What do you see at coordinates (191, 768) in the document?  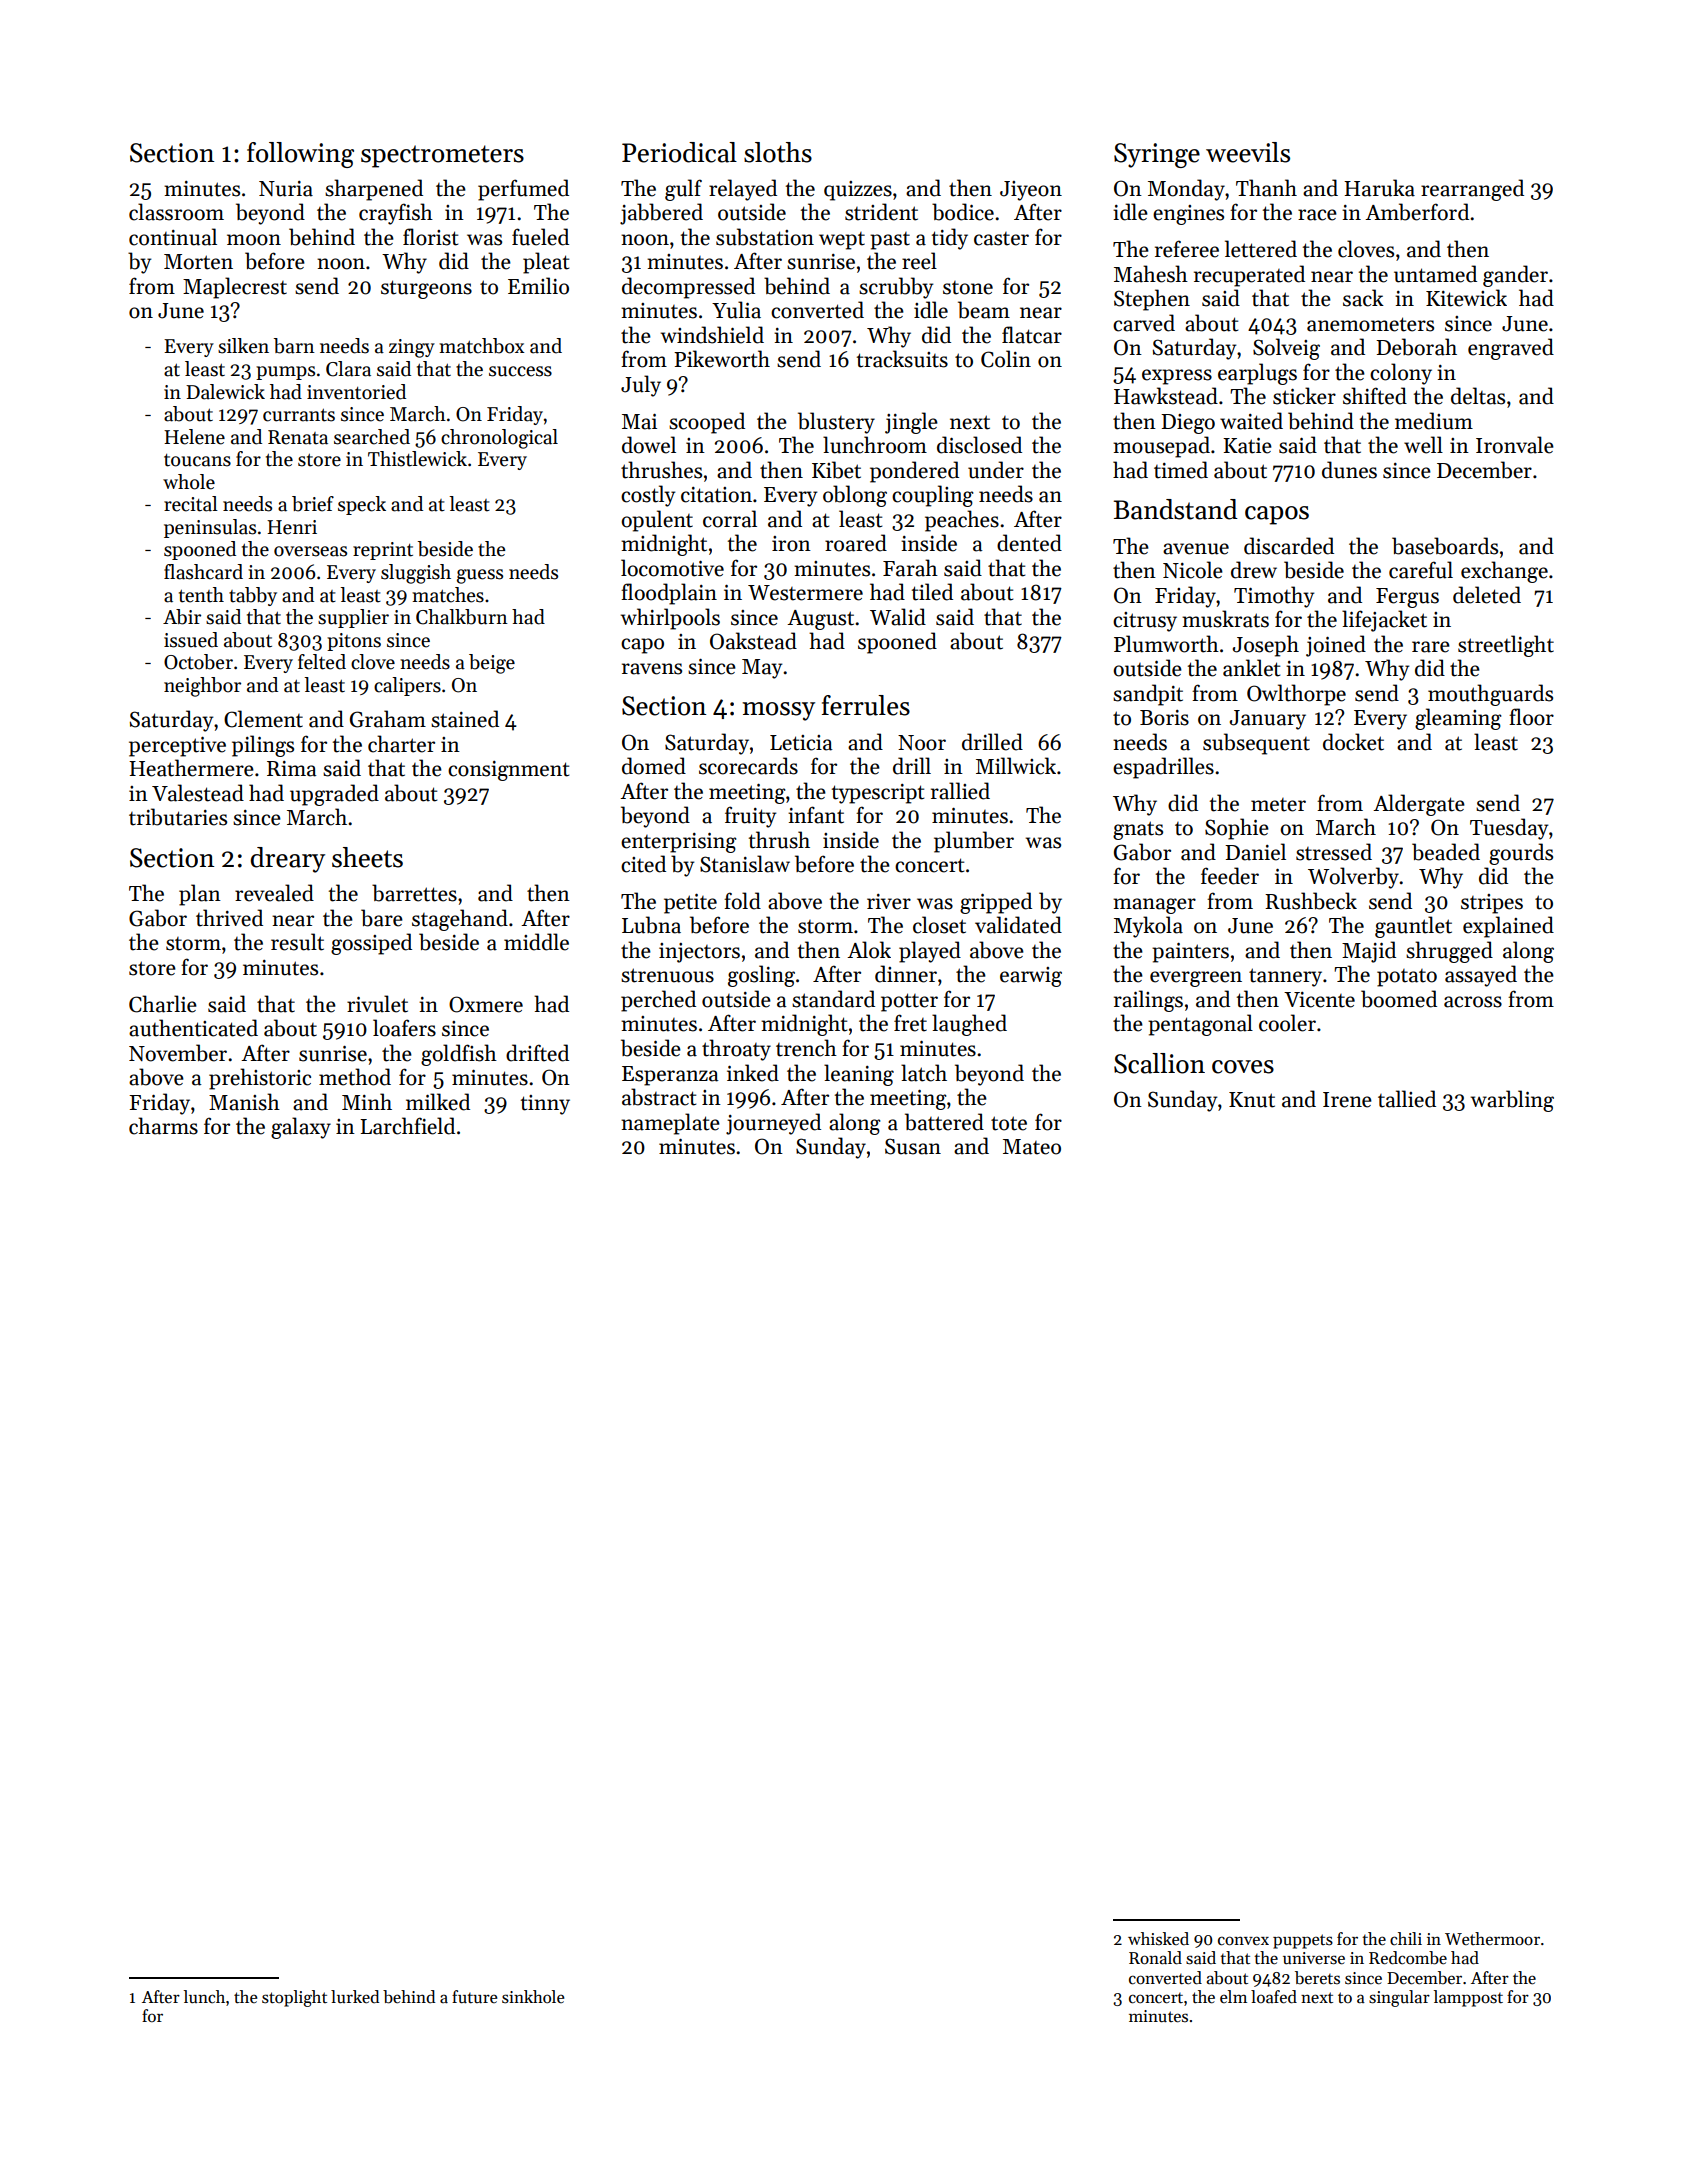 I see `Heathermere` at bounding box center [191, 768].
